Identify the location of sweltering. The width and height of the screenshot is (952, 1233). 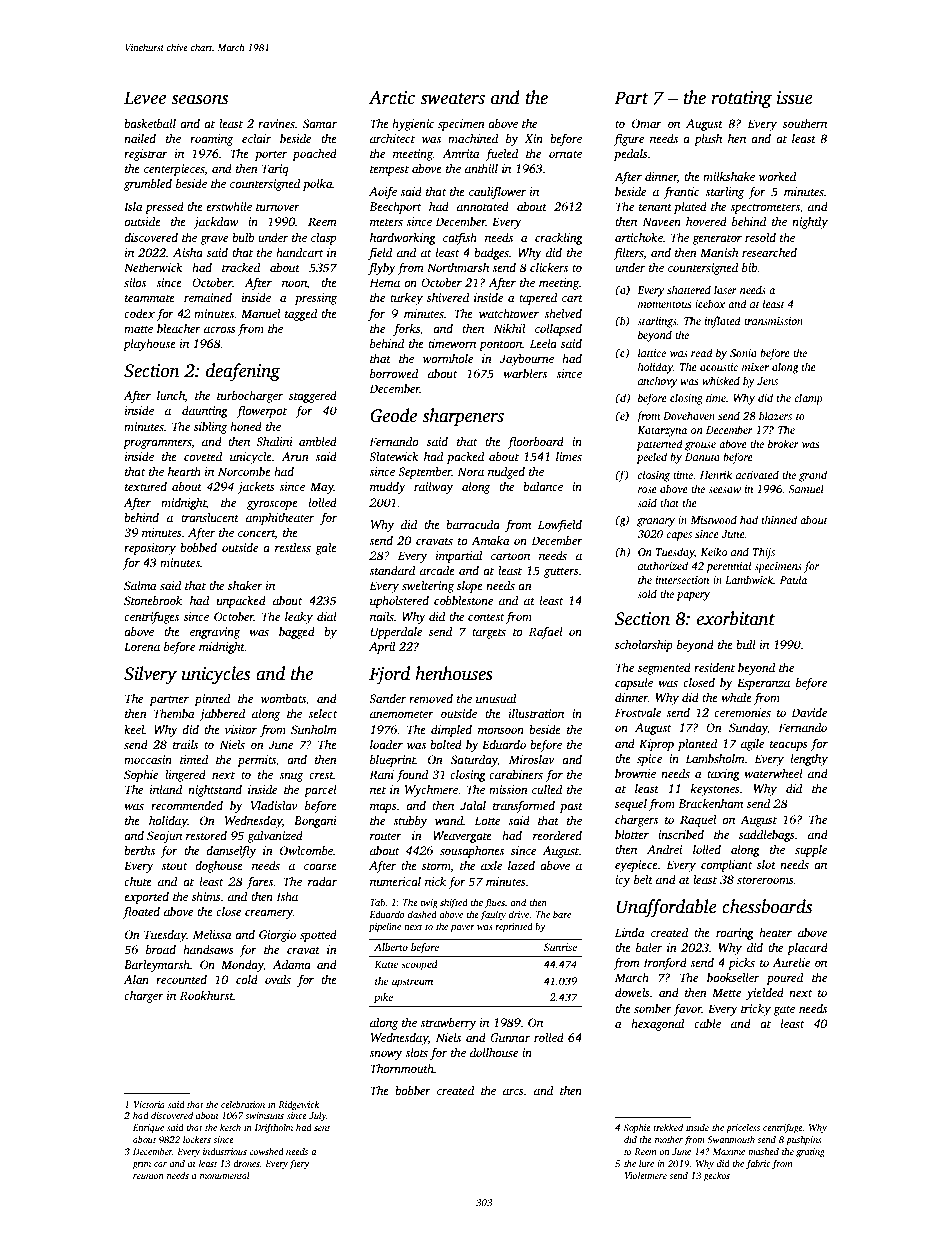
(428, 587).
